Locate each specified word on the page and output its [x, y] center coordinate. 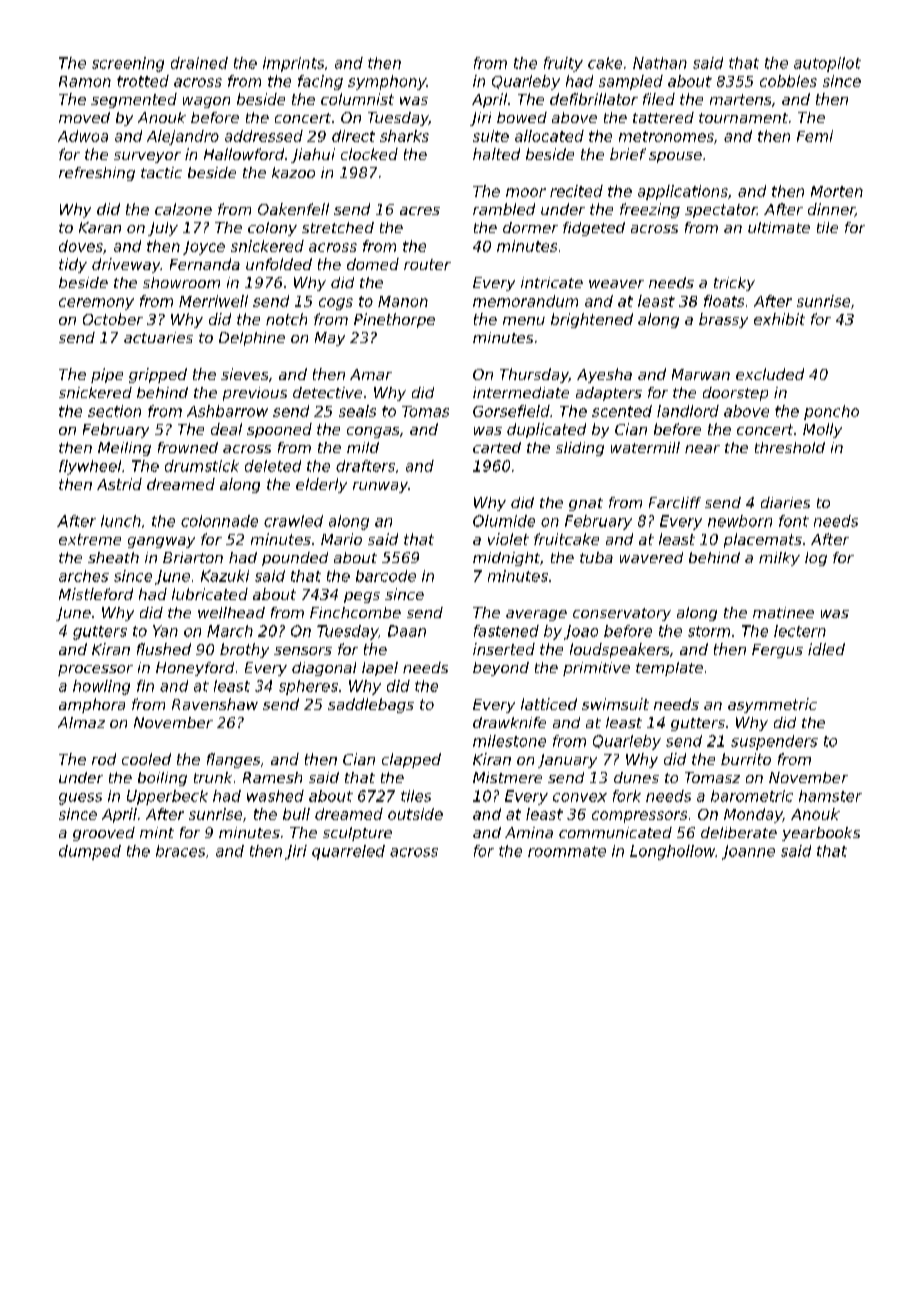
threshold [790, 447]
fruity [563, 64]
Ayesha [604, 375]
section [114, 411]
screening [128, 64]
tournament [743, 118]
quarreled [348, 852]
